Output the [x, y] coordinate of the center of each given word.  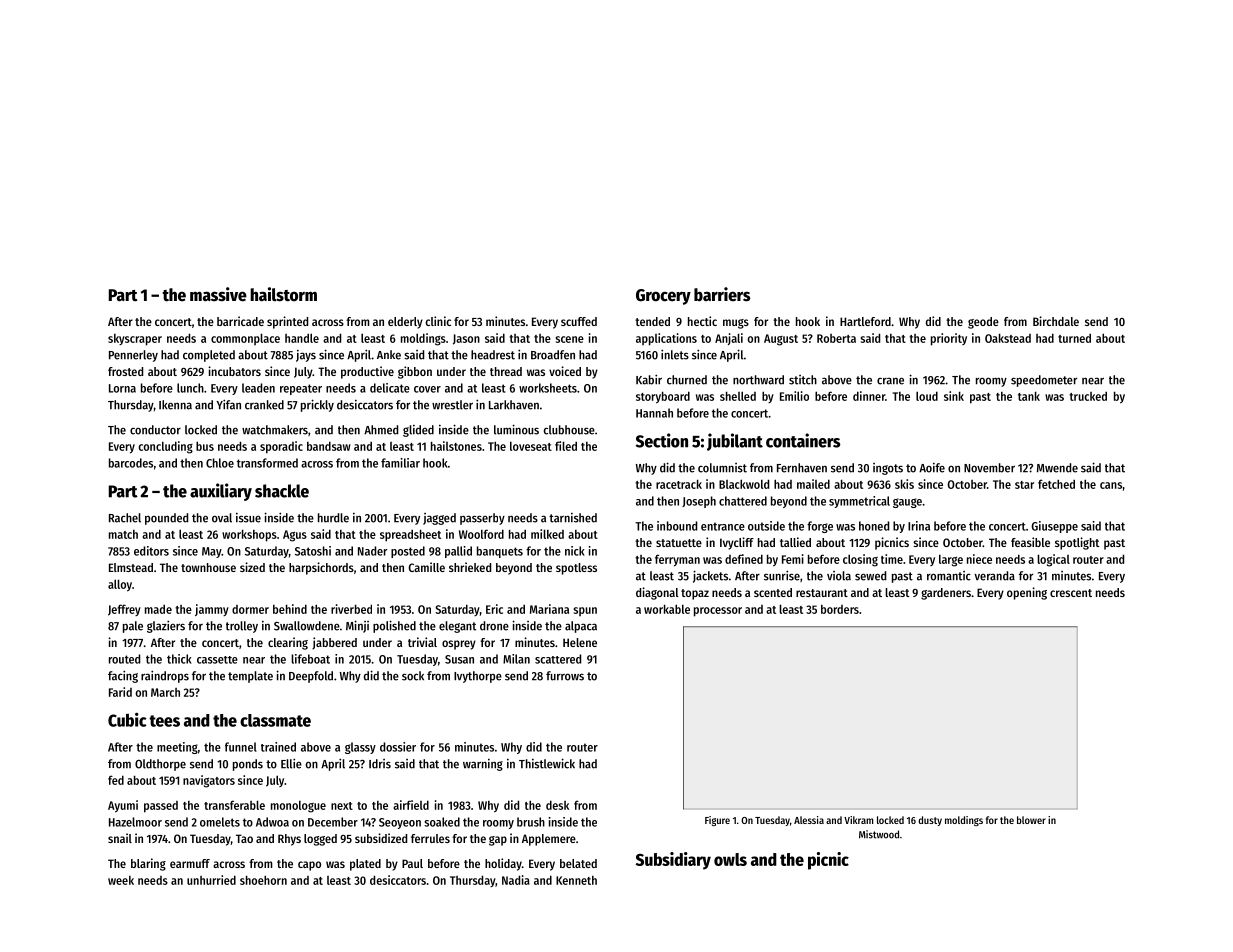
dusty [930, 821]
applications [666, 339]
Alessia [809, 820]
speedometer [1044, 381]
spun [585, 611]
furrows [565, 676]
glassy [360, 748]
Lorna [122, 388]
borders [840, 609]
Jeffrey [124, 610]
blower [1031, 820]
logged [320, 840]
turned [1074, 338]
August [781, 340]
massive [218, 294]
